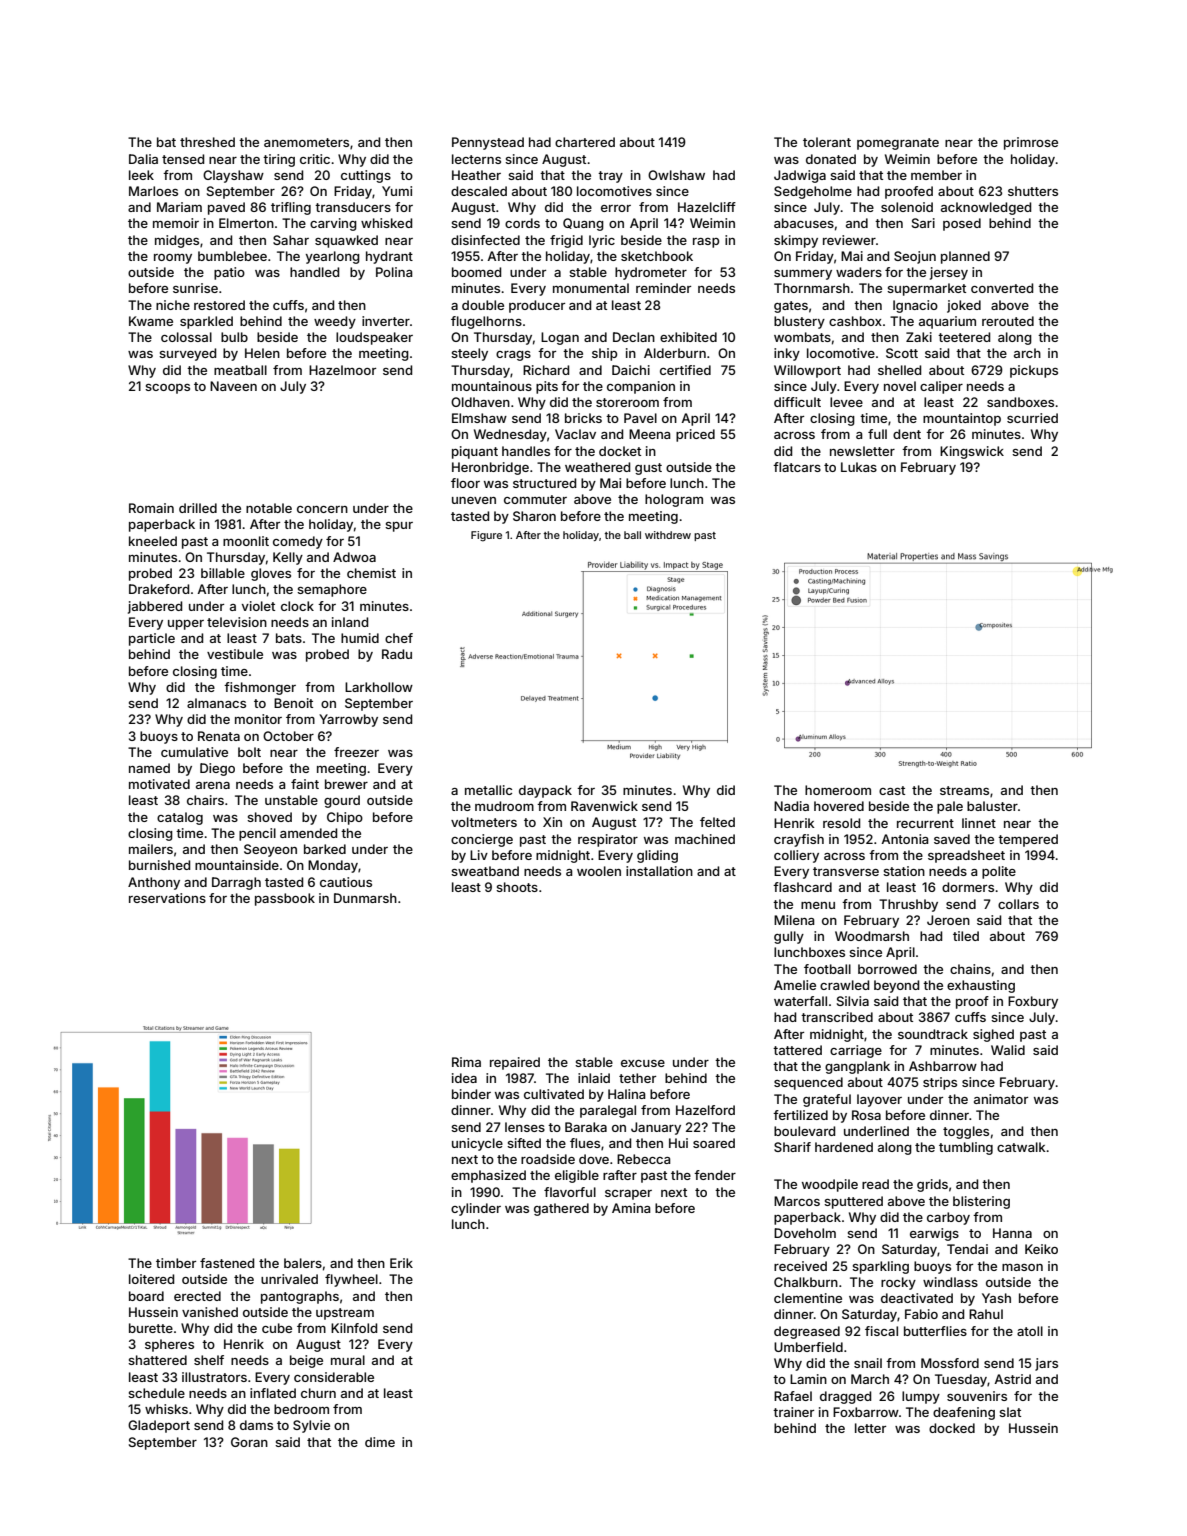 The width and height of the screenshot is (1187, 1536). What do you see at coordinates (1033, 191) in the screenshot?
I see `shutters` at bounding box center [1033, 191].
